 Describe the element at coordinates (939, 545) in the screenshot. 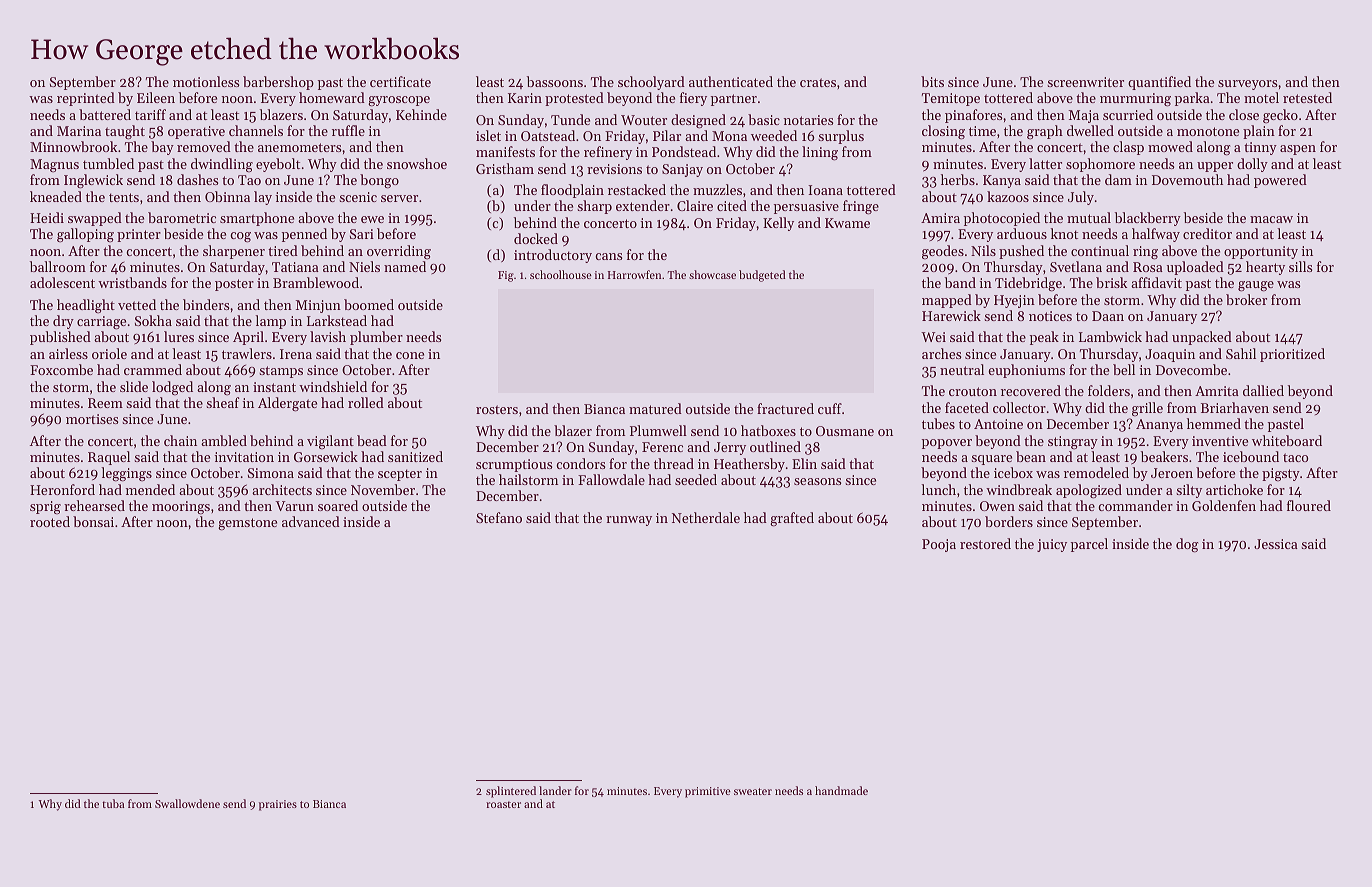

I see `Pooja` at that location.
